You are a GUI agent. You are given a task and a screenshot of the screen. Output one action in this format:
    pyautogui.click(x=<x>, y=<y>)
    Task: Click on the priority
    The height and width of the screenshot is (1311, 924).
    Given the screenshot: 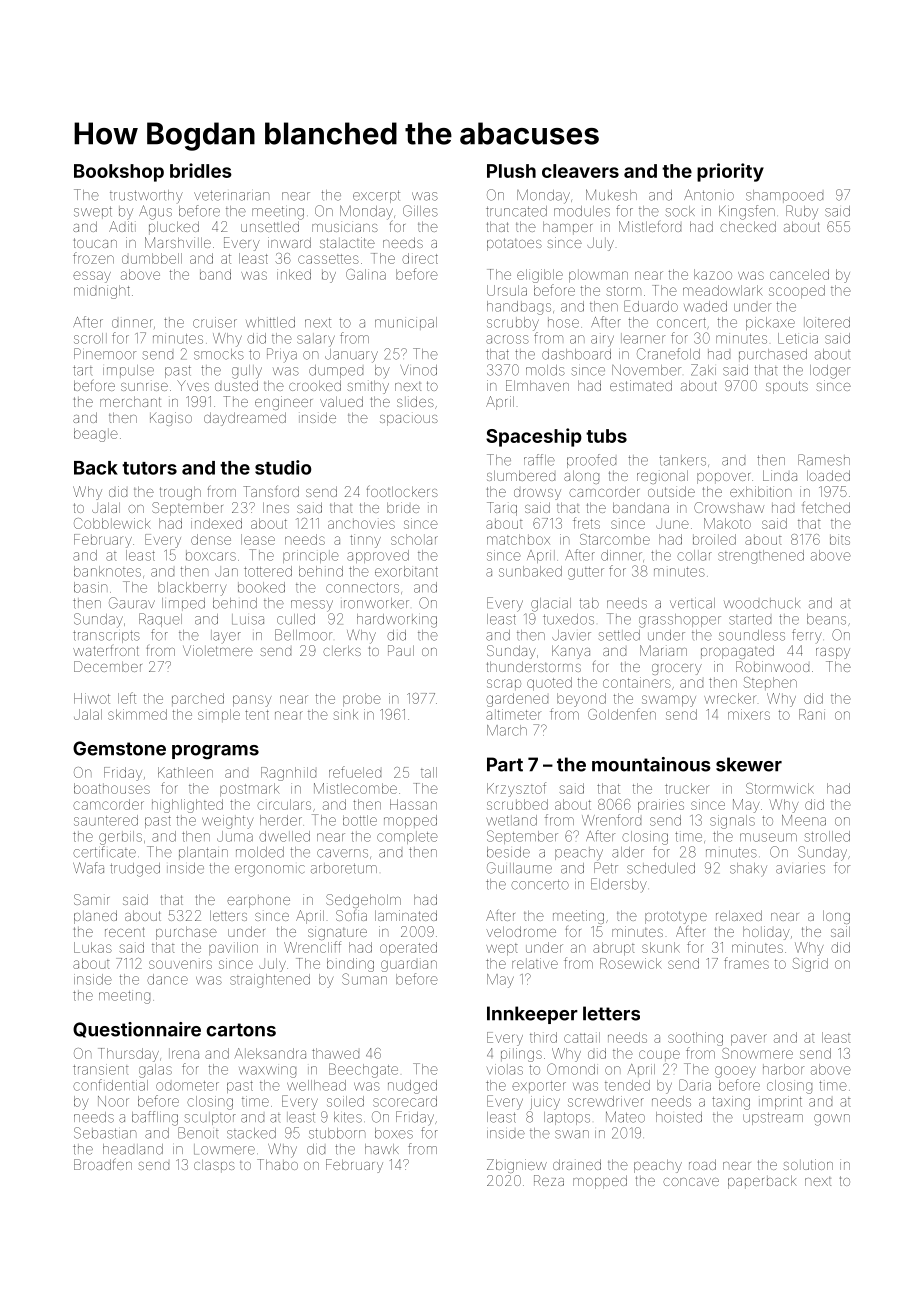 What is the action you would take?
    pyautogui.click(x=730, y=172)
